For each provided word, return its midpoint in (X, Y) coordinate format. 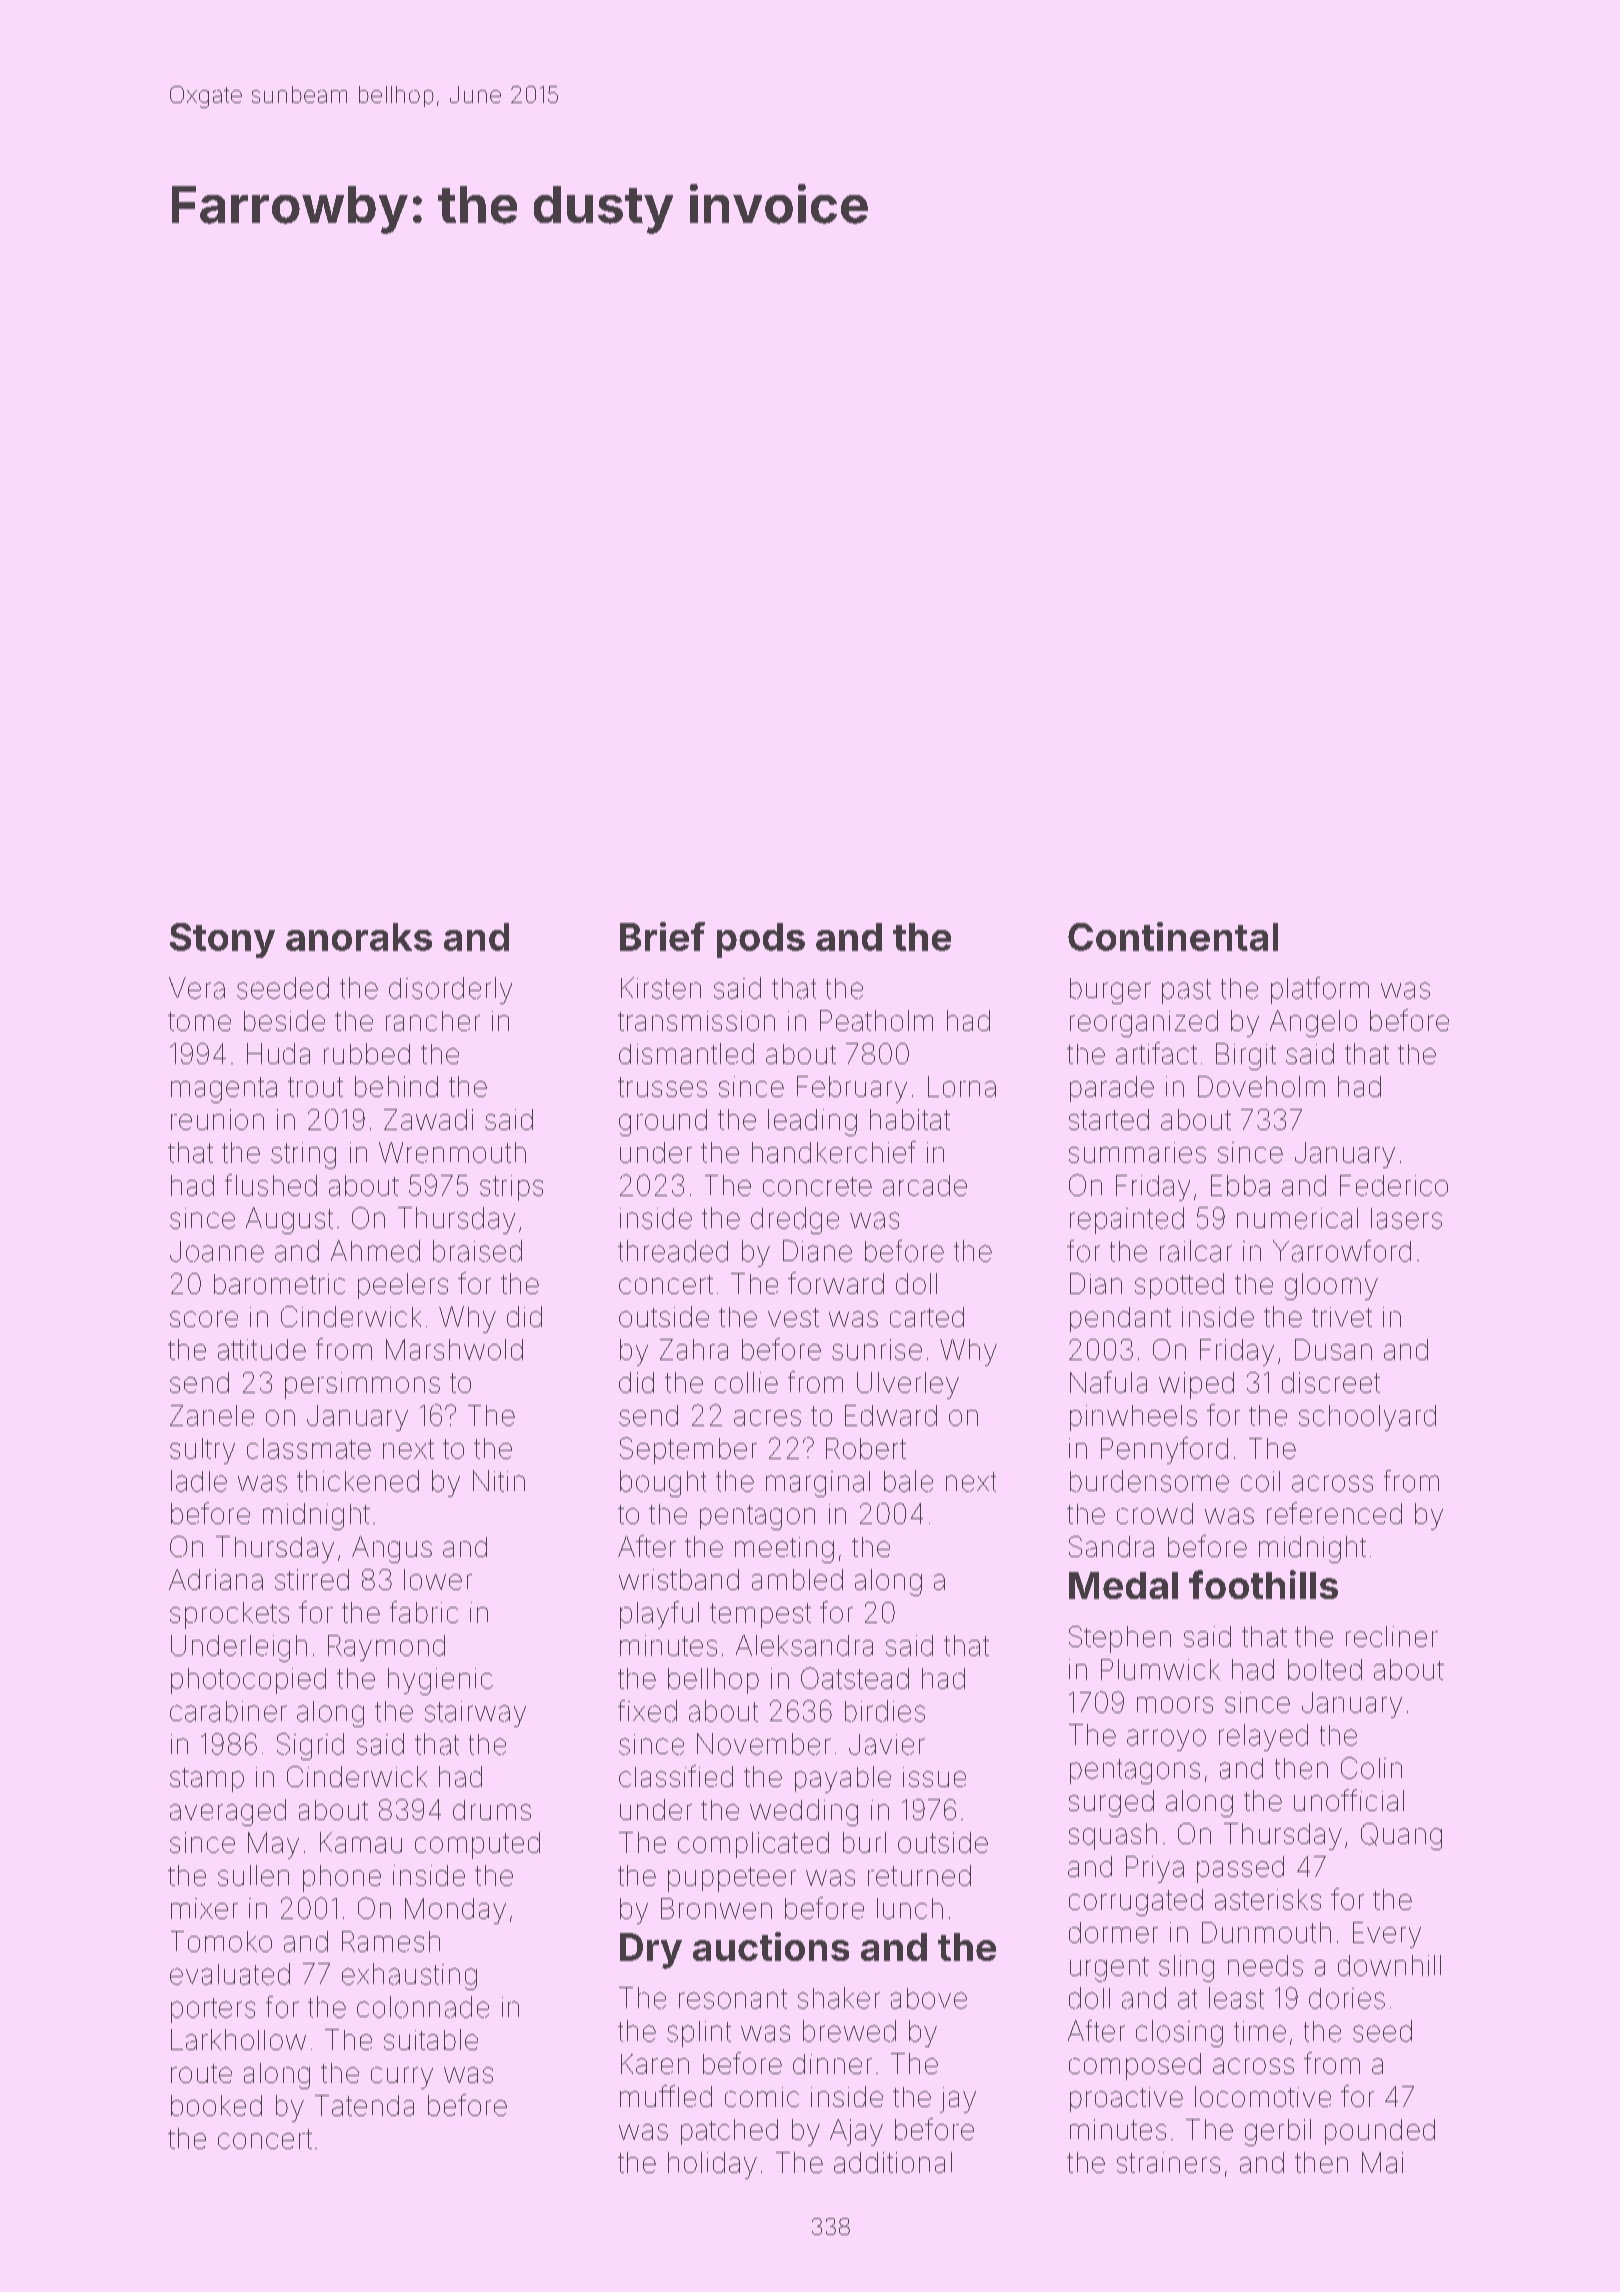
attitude (262, 1349)
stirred (312, 1579)
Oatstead (855, 1678)
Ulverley (908, 1385)
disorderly (450, 990)
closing (1179, 2033)
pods (761, 940)
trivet (1342, 1317)
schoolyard (1367, 1418)
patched (729, 2132)
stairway (475, 1714)
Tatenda (364, 2105)
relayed (1263, 1737)
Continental (1173, 936)
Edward (891, 1415)
